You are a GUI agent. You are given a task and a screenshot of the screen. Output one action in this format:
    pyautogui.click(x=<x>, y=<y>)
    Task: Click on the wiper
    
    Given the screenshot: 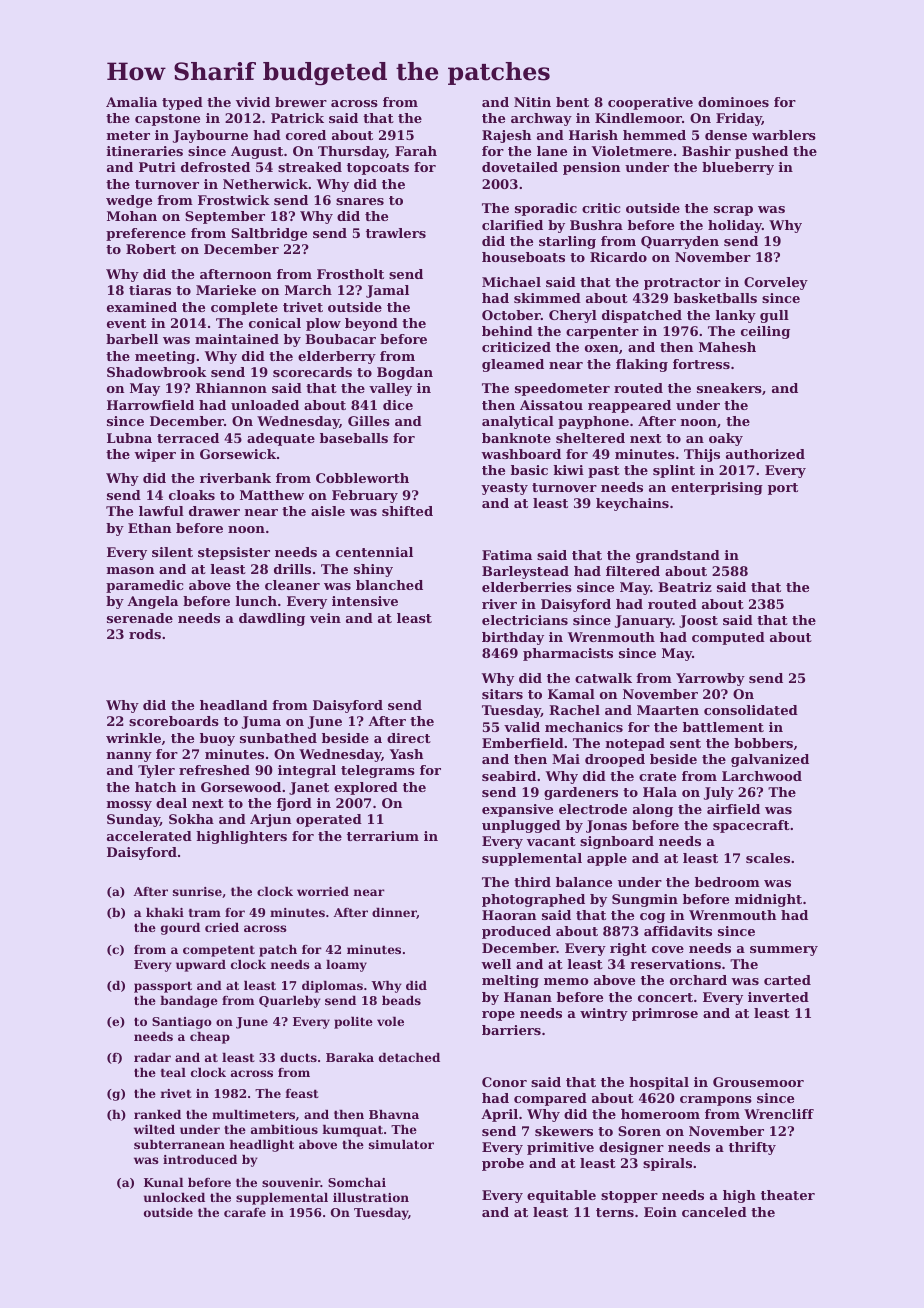 What is the action you would take?
    pyautogui.click(x=155, y=455)
